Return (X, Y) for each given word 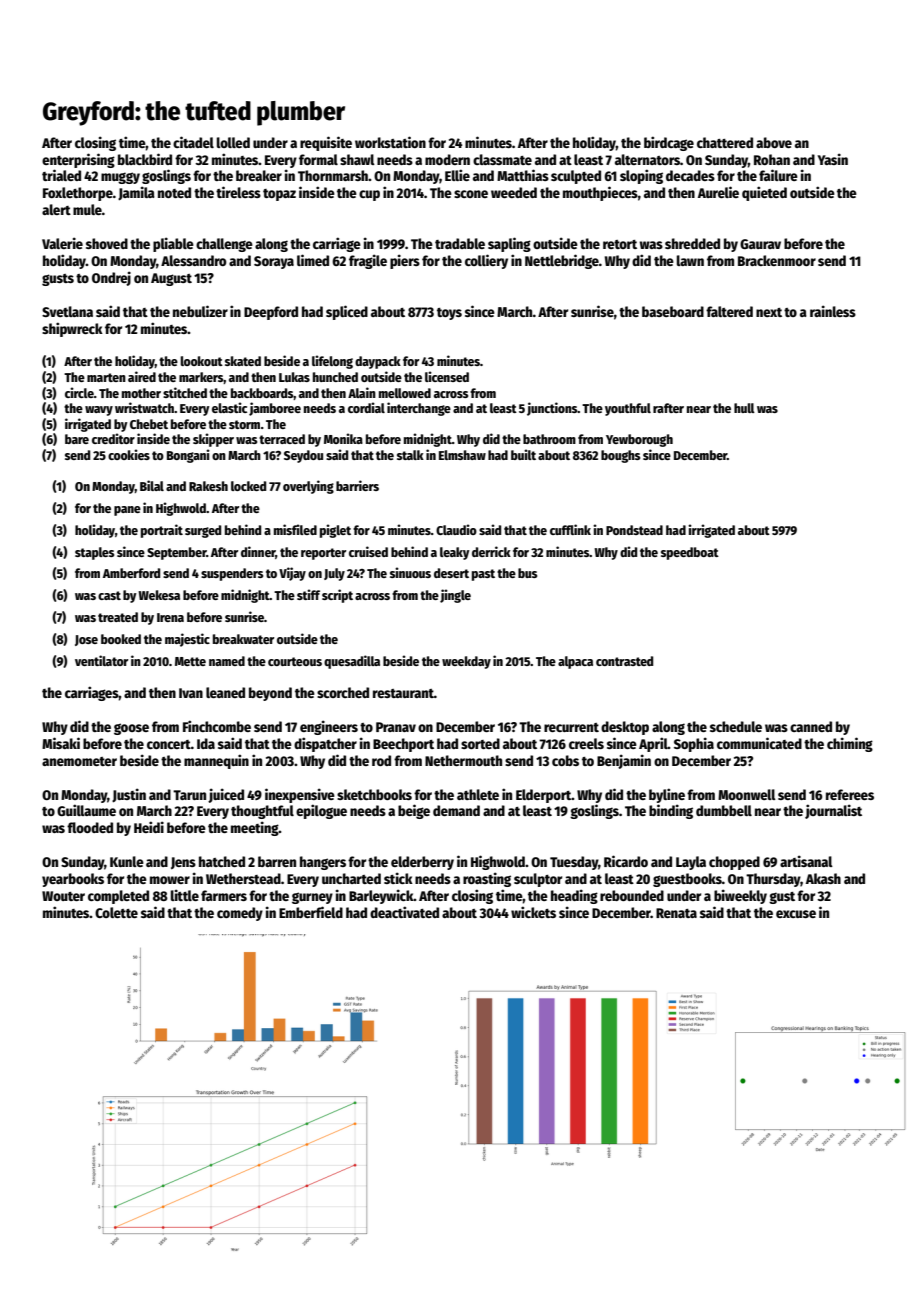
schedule (736, 726)
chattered (725, 142)
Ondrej (111, 278)
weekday (466, 662)
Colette (116, 912)
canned (811, 726)
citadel (193, 142)
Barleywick (381, 896)
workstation (390, 142)
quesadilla (352, 662)
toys (449, 314)
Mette (190, 661)
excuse (796, 914)
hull (744, 408)
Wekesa (159, 595)
